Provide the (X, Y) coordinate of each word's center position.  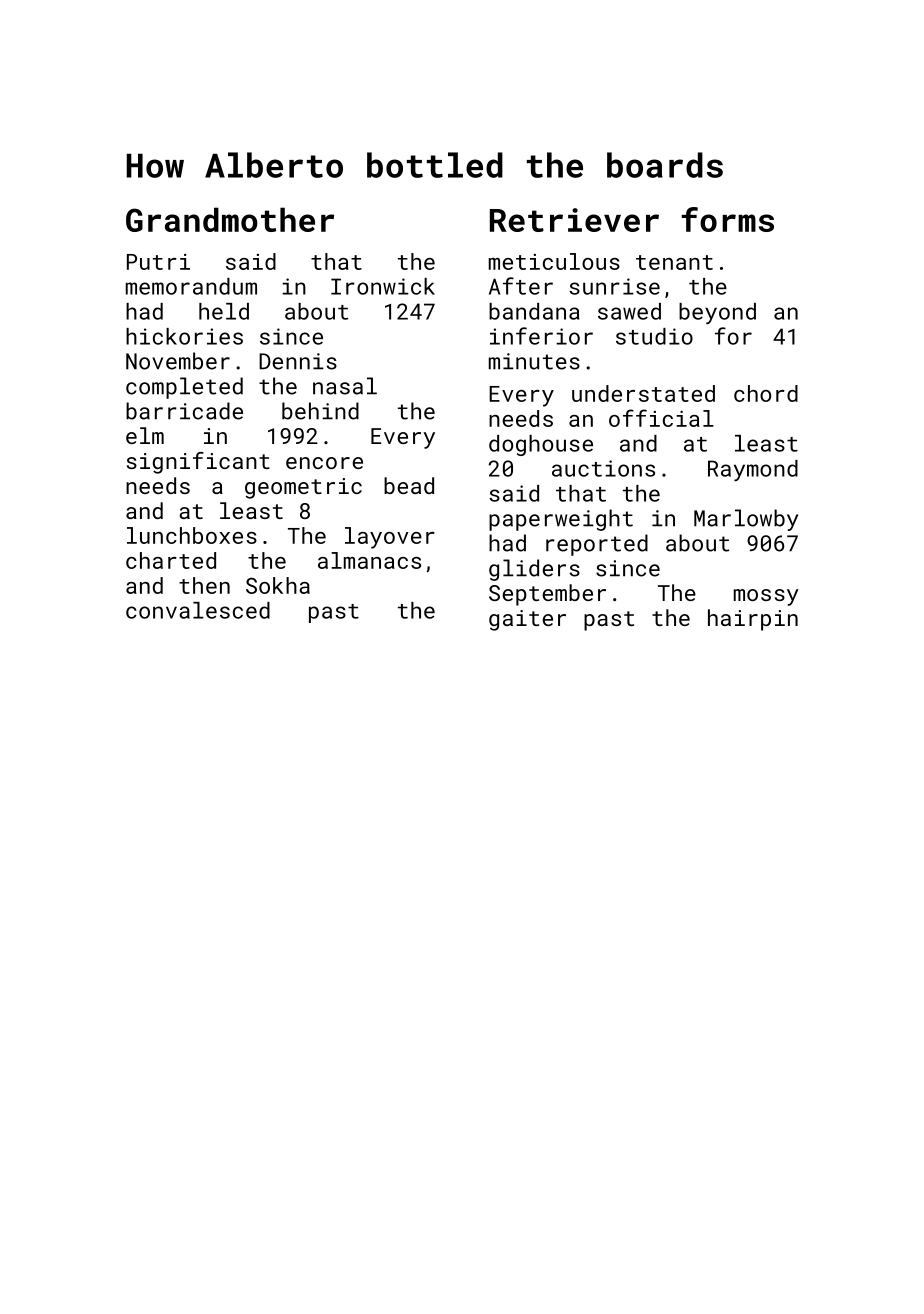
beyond (717, 313)
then (204, 585)
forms (727, 219)
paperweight (561, 520)
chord (766, 393)
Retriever (574, 220)
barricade (184, 411)
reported (597, 545)
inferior (541, 336)
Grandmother (230, 219)
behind (320, 411)
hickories (184, 336)
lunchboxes (192, 535)
